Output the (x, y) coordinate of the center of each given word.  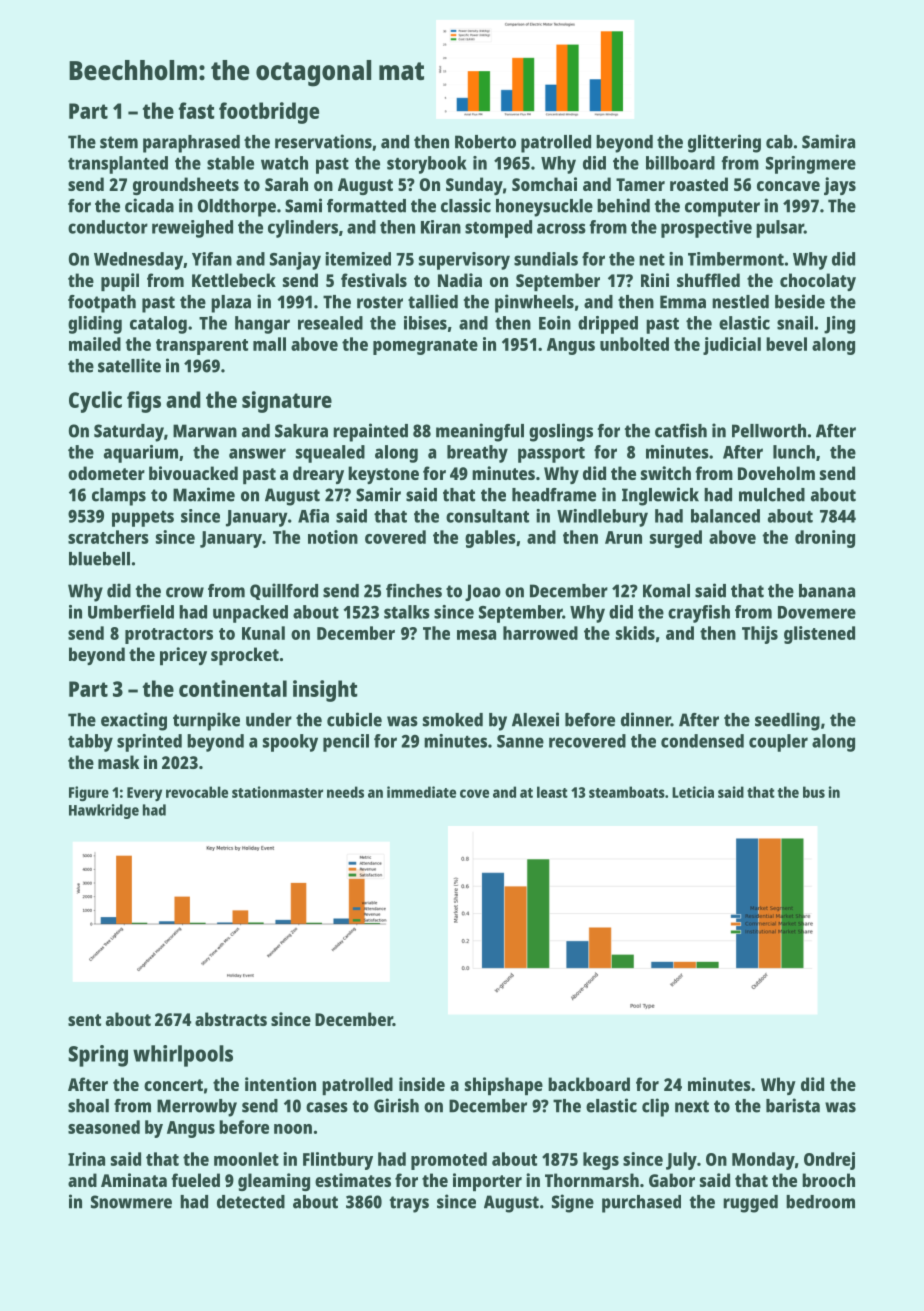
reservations (323, 141)
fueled (195, 1180)
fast (196, 110)
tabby (90, 743)
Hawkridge (104, 811)
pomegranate (425, 347)
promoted (449, 1161)
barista (793, 1105)
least (552, 792)
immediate (421, 792)
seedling (787, 721)
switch (666, 473)
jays (840, 186)
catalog (158, 325)
